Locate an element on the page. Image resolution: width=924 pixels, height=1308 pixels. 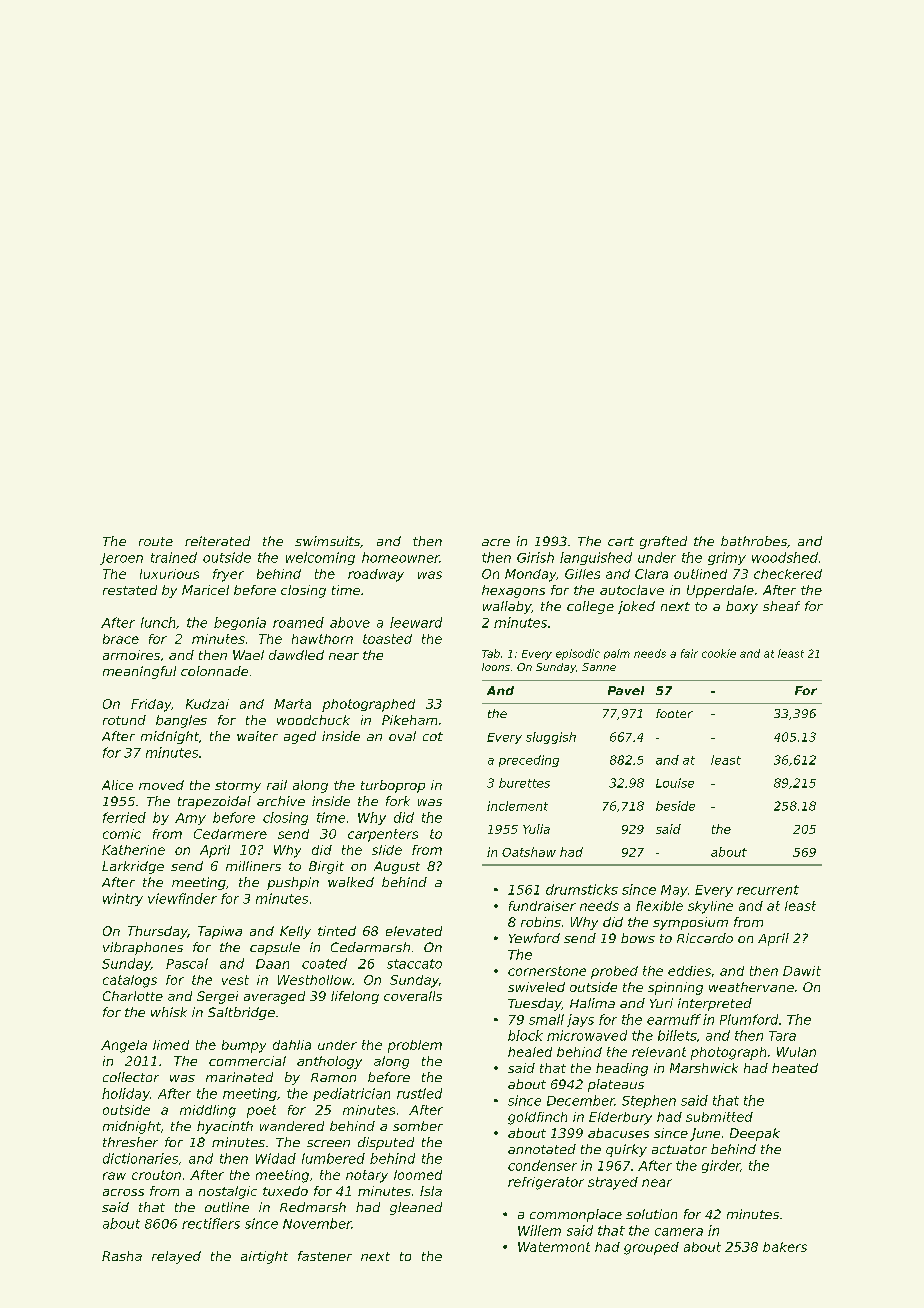
Rasha is located at coordinates (122, 1256).
